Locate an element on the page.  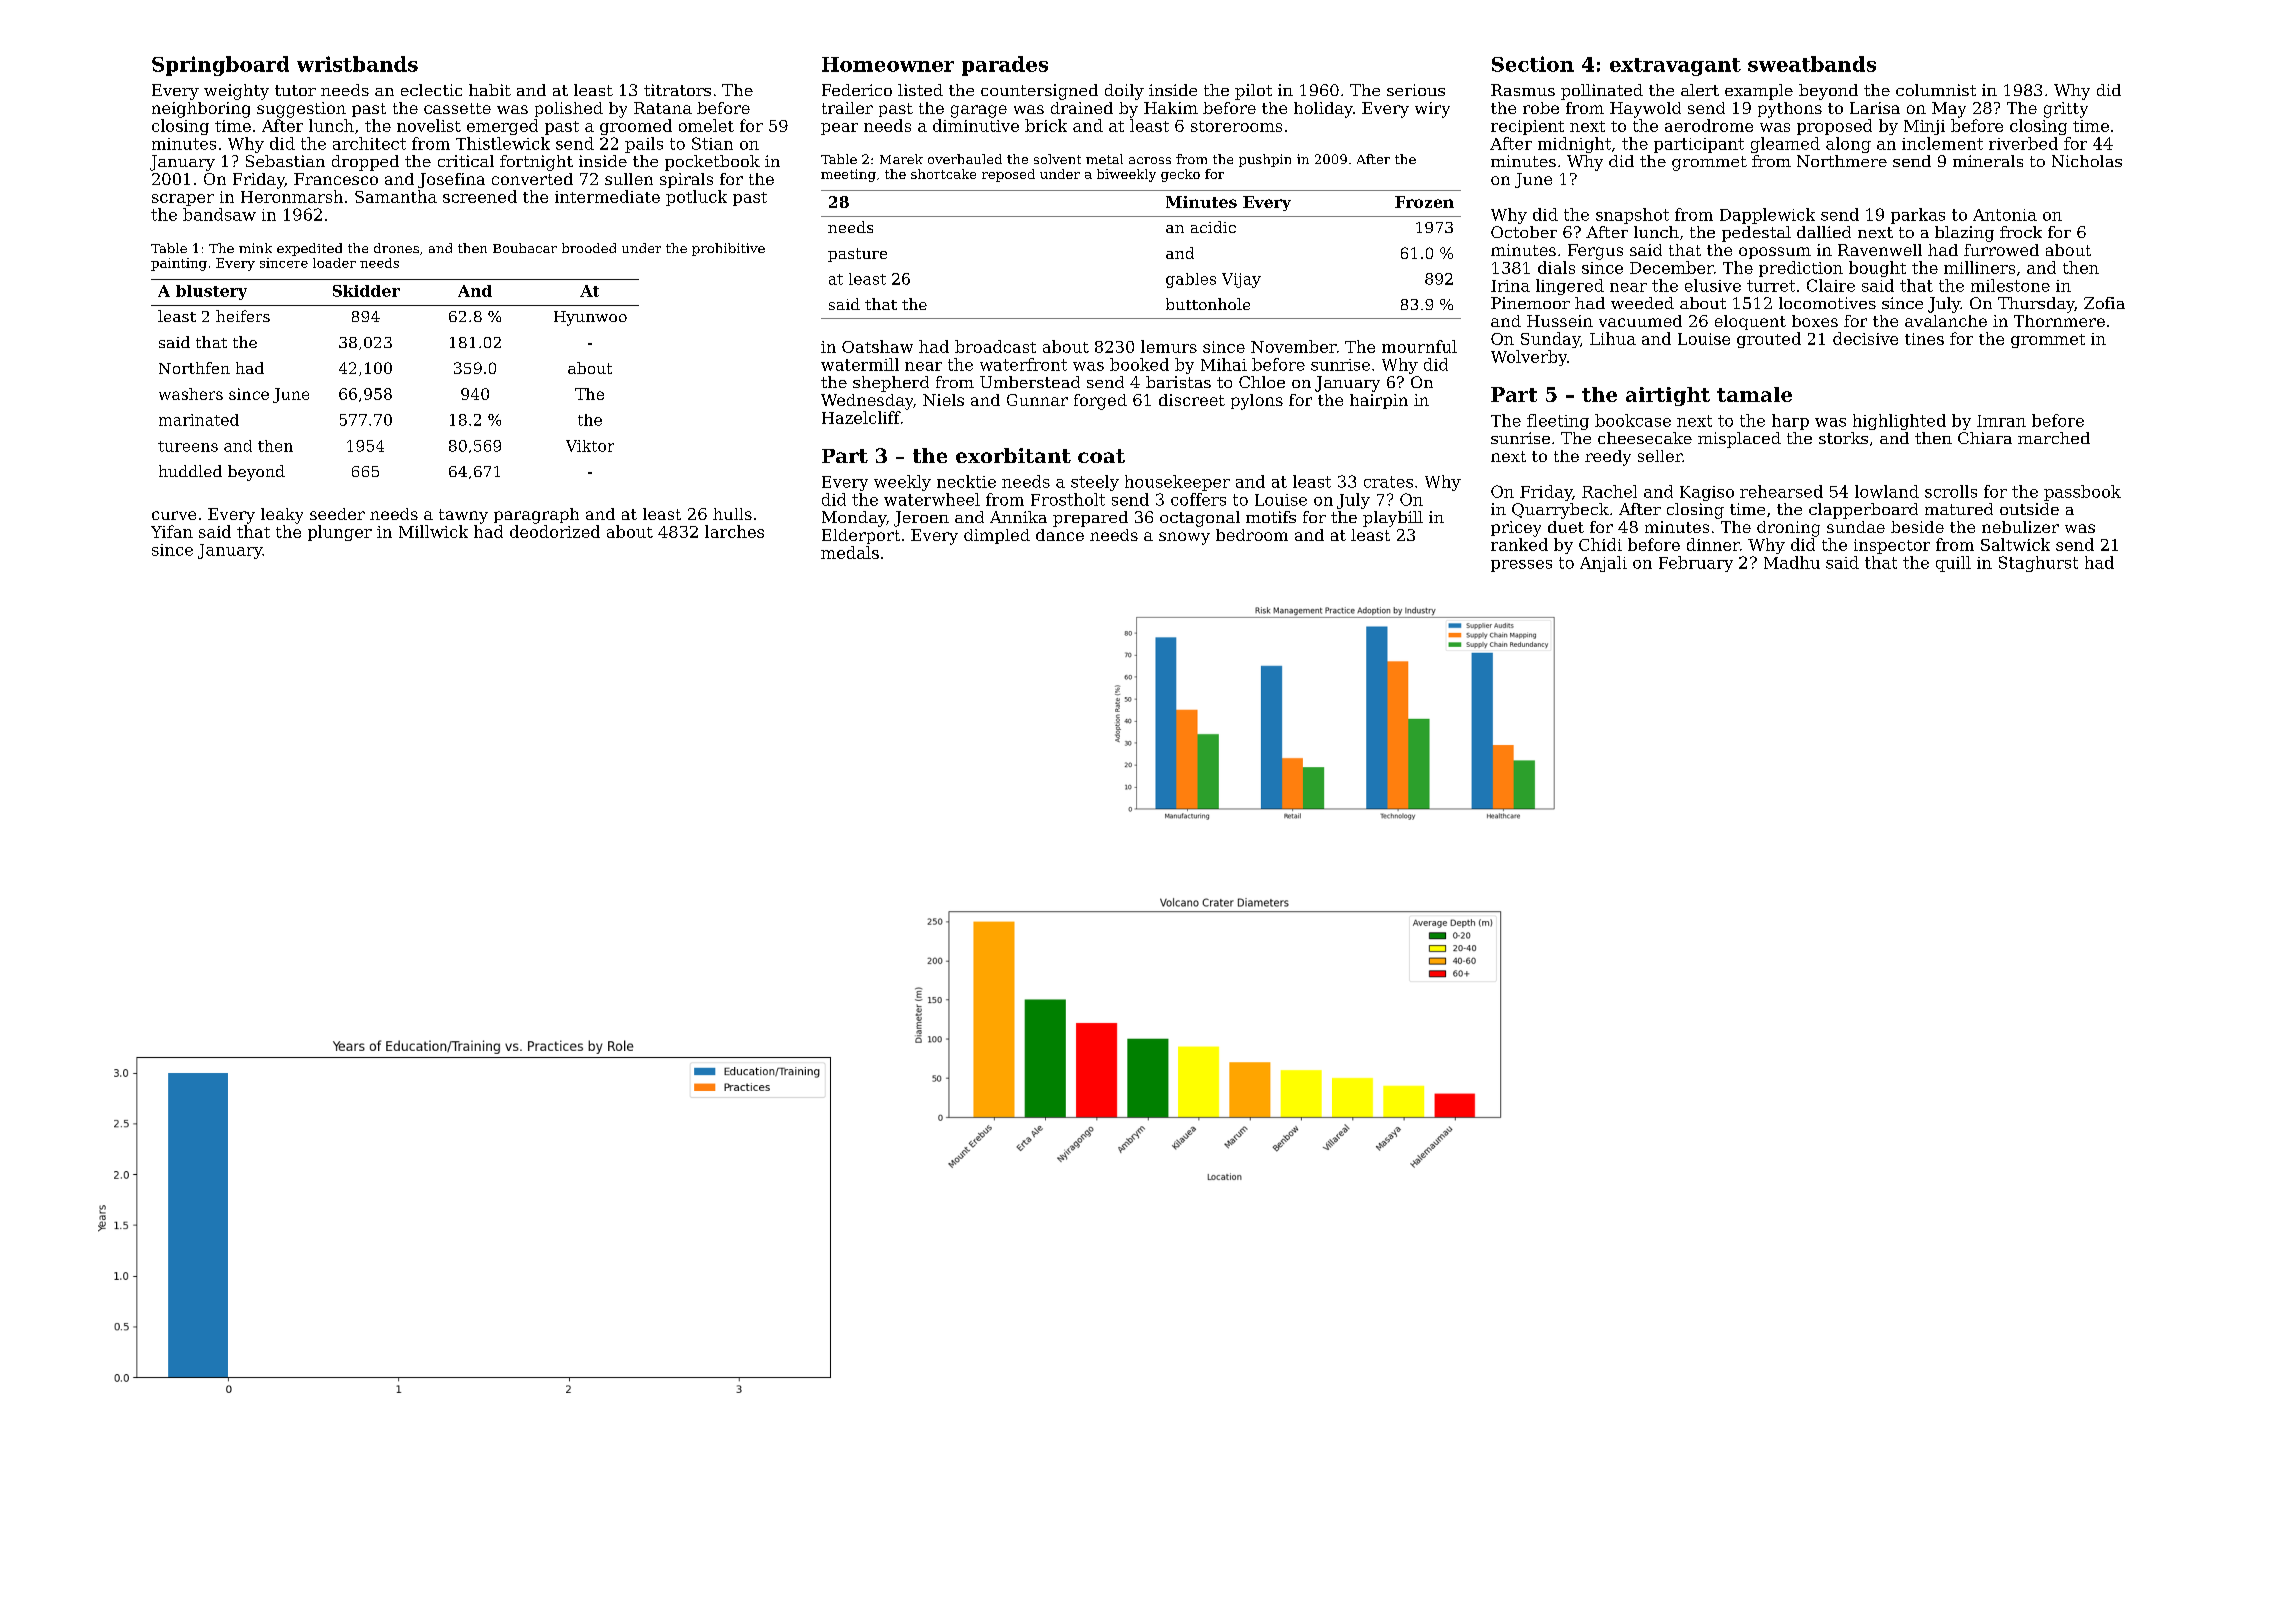
Section is located at coordinates (1533, 64).
